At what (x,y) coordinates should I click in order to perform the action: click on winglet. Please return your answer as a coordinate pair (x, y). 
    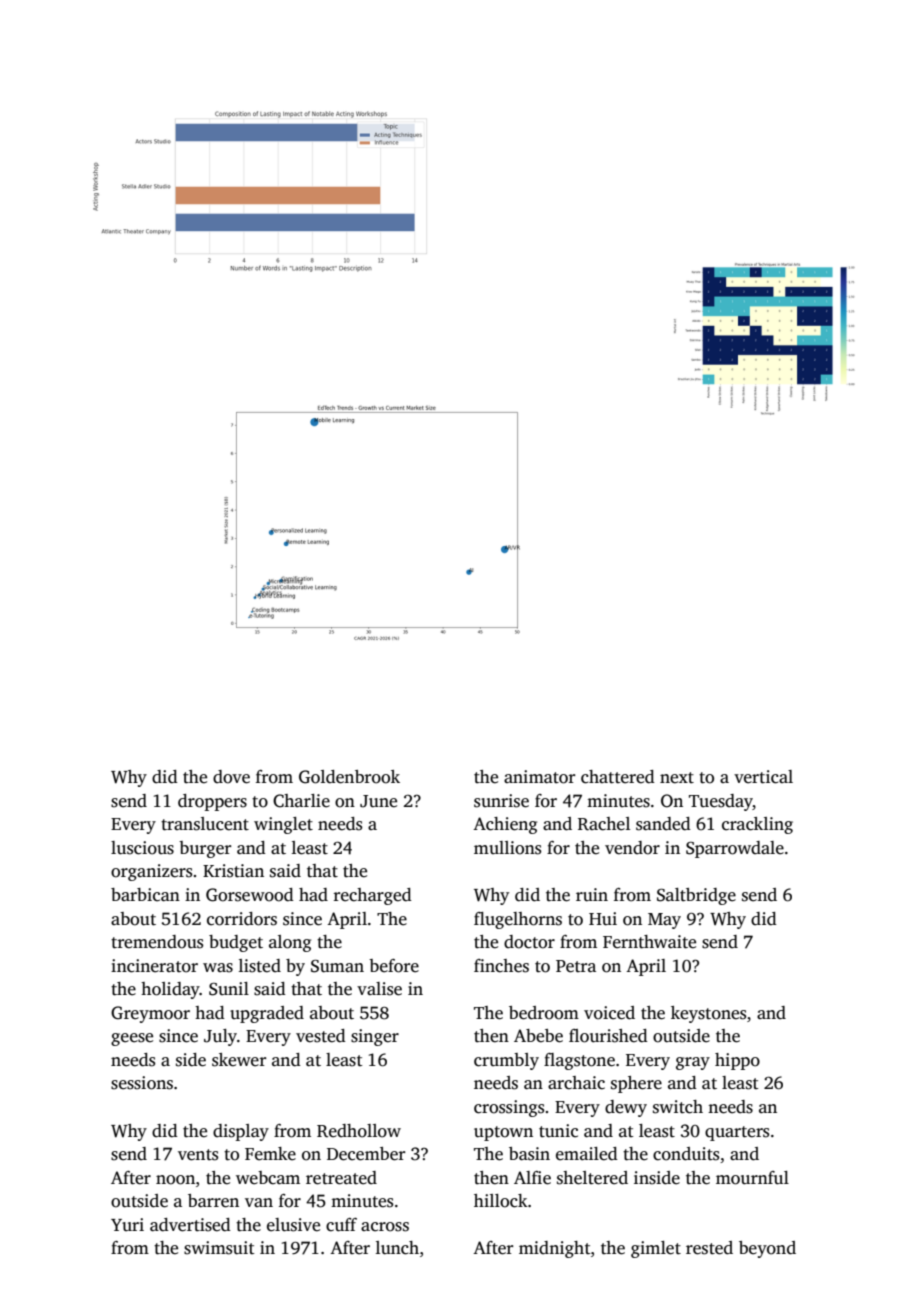
    Looking at the image, I should click on (283, 825).
